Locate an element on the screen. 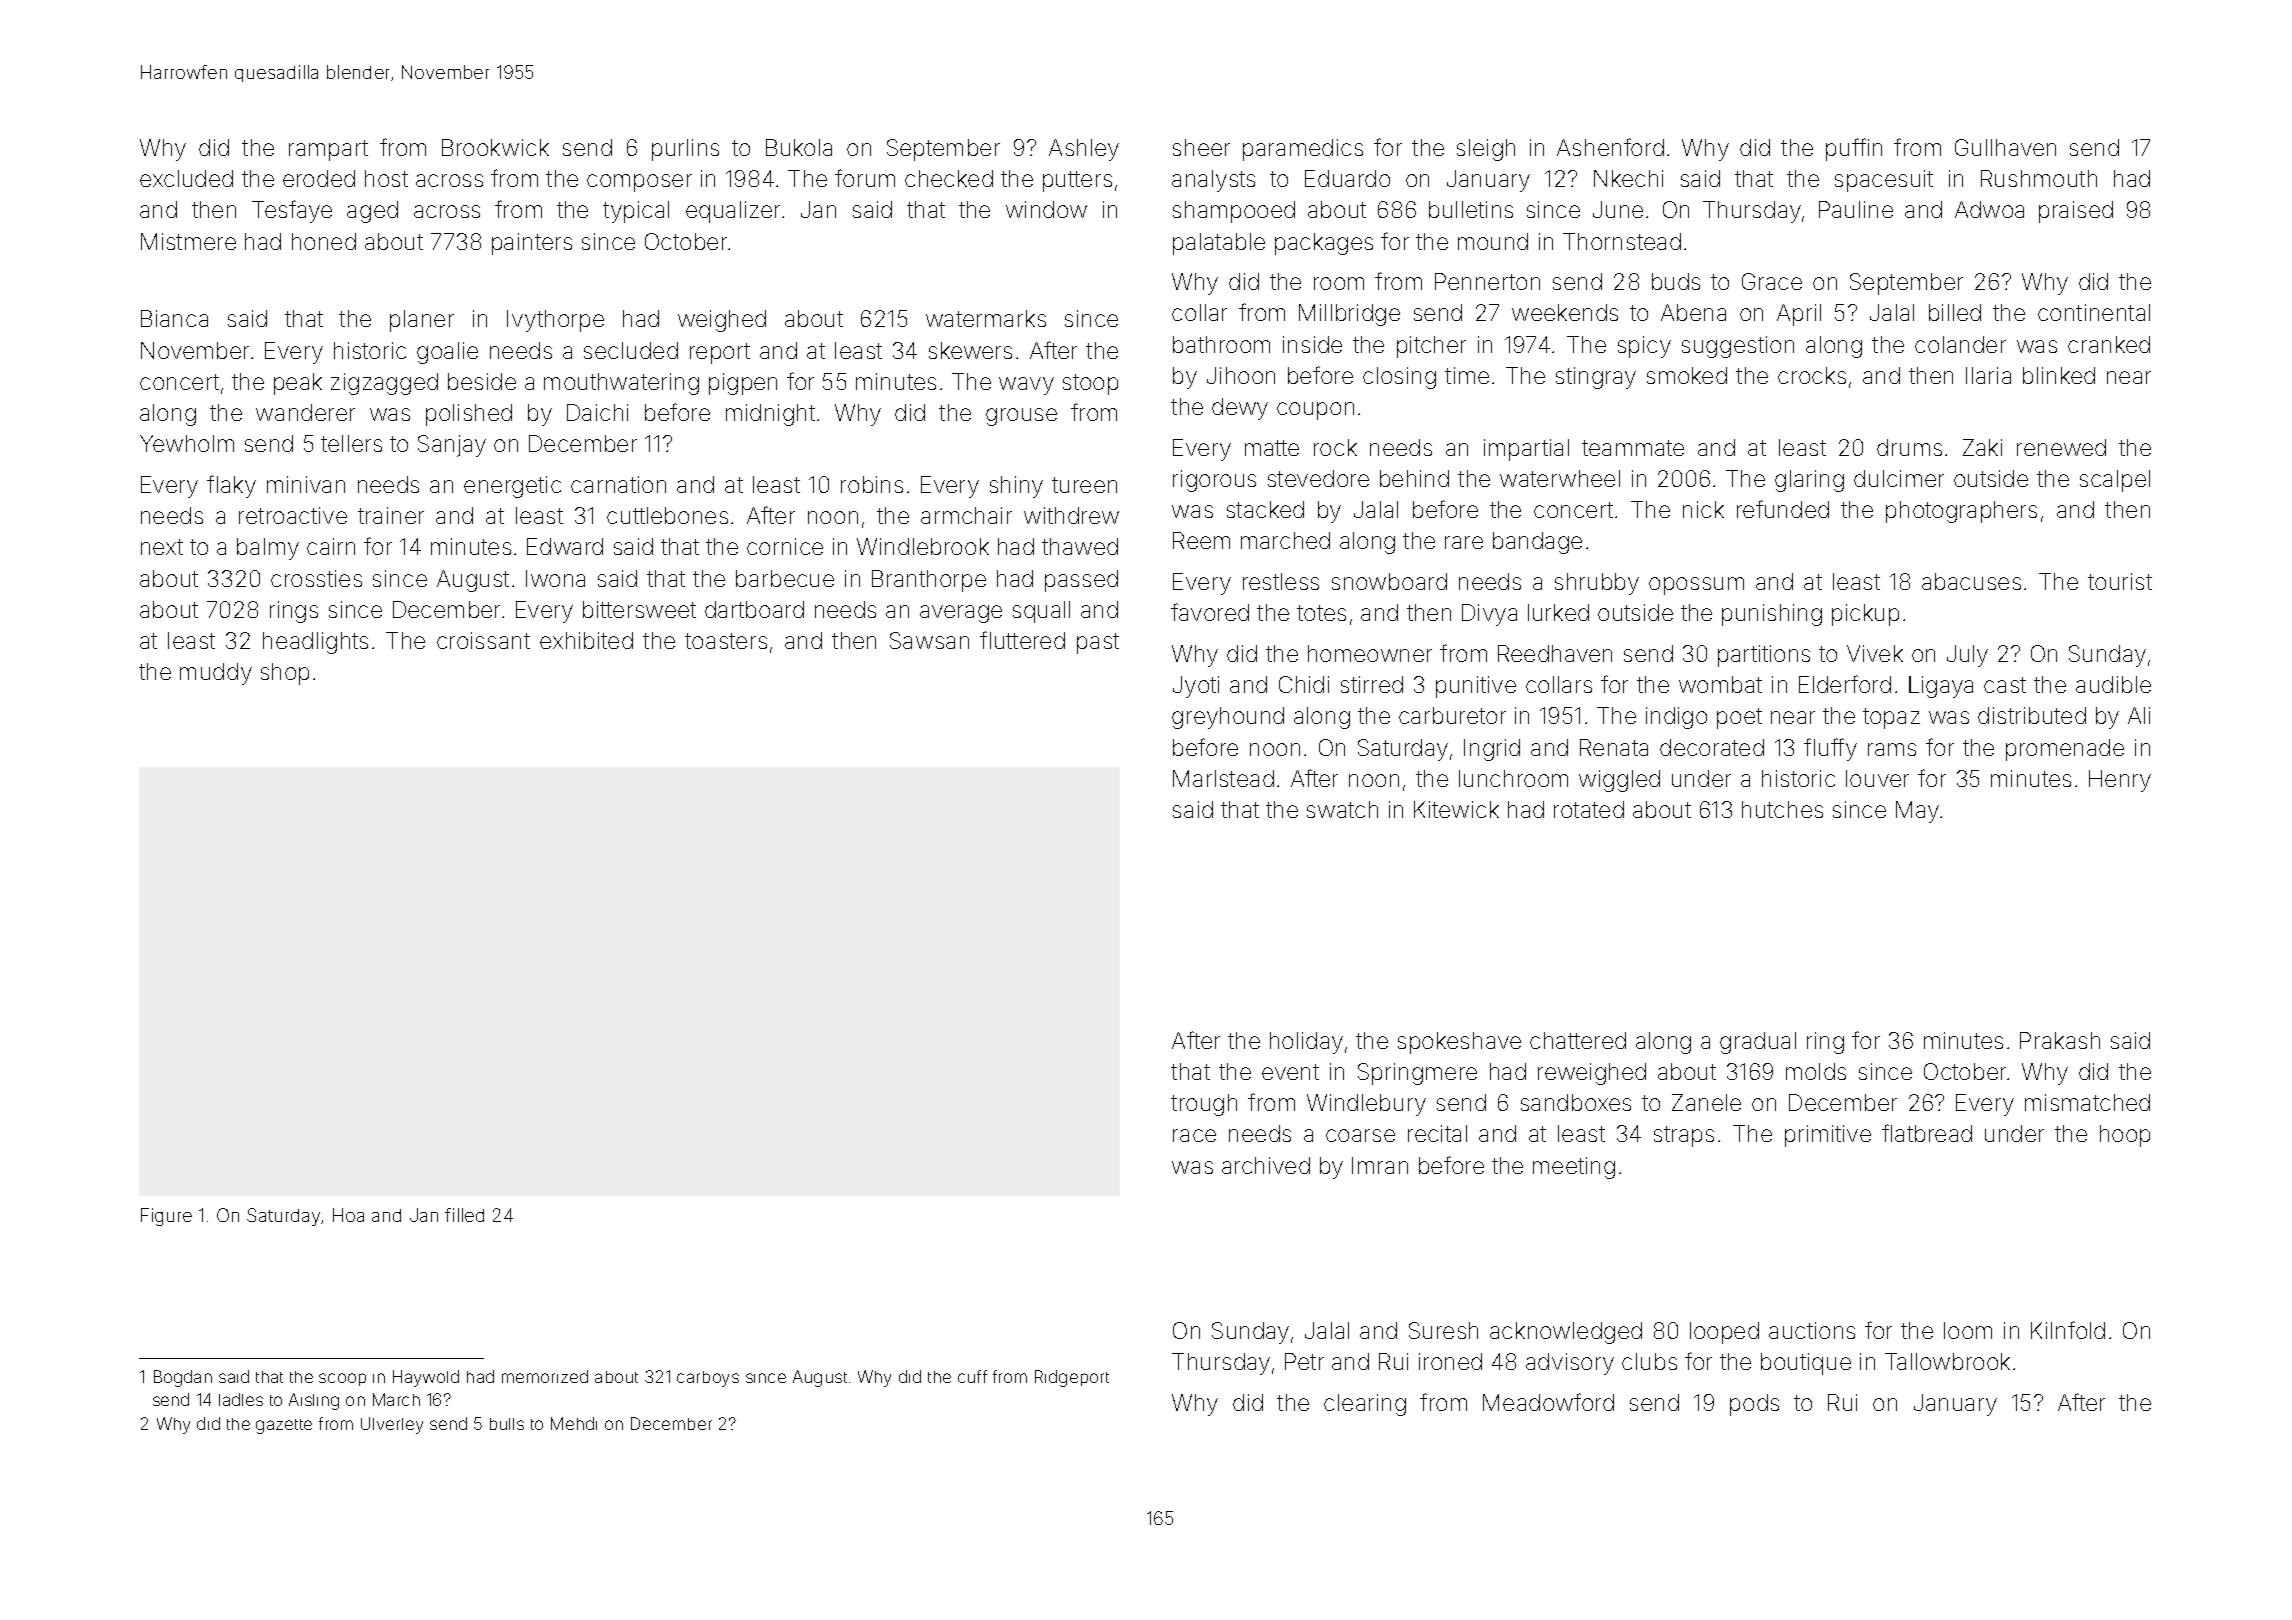 This screenshot has height=1620, width=2292. purlins is located at coordinates (685, 150).
